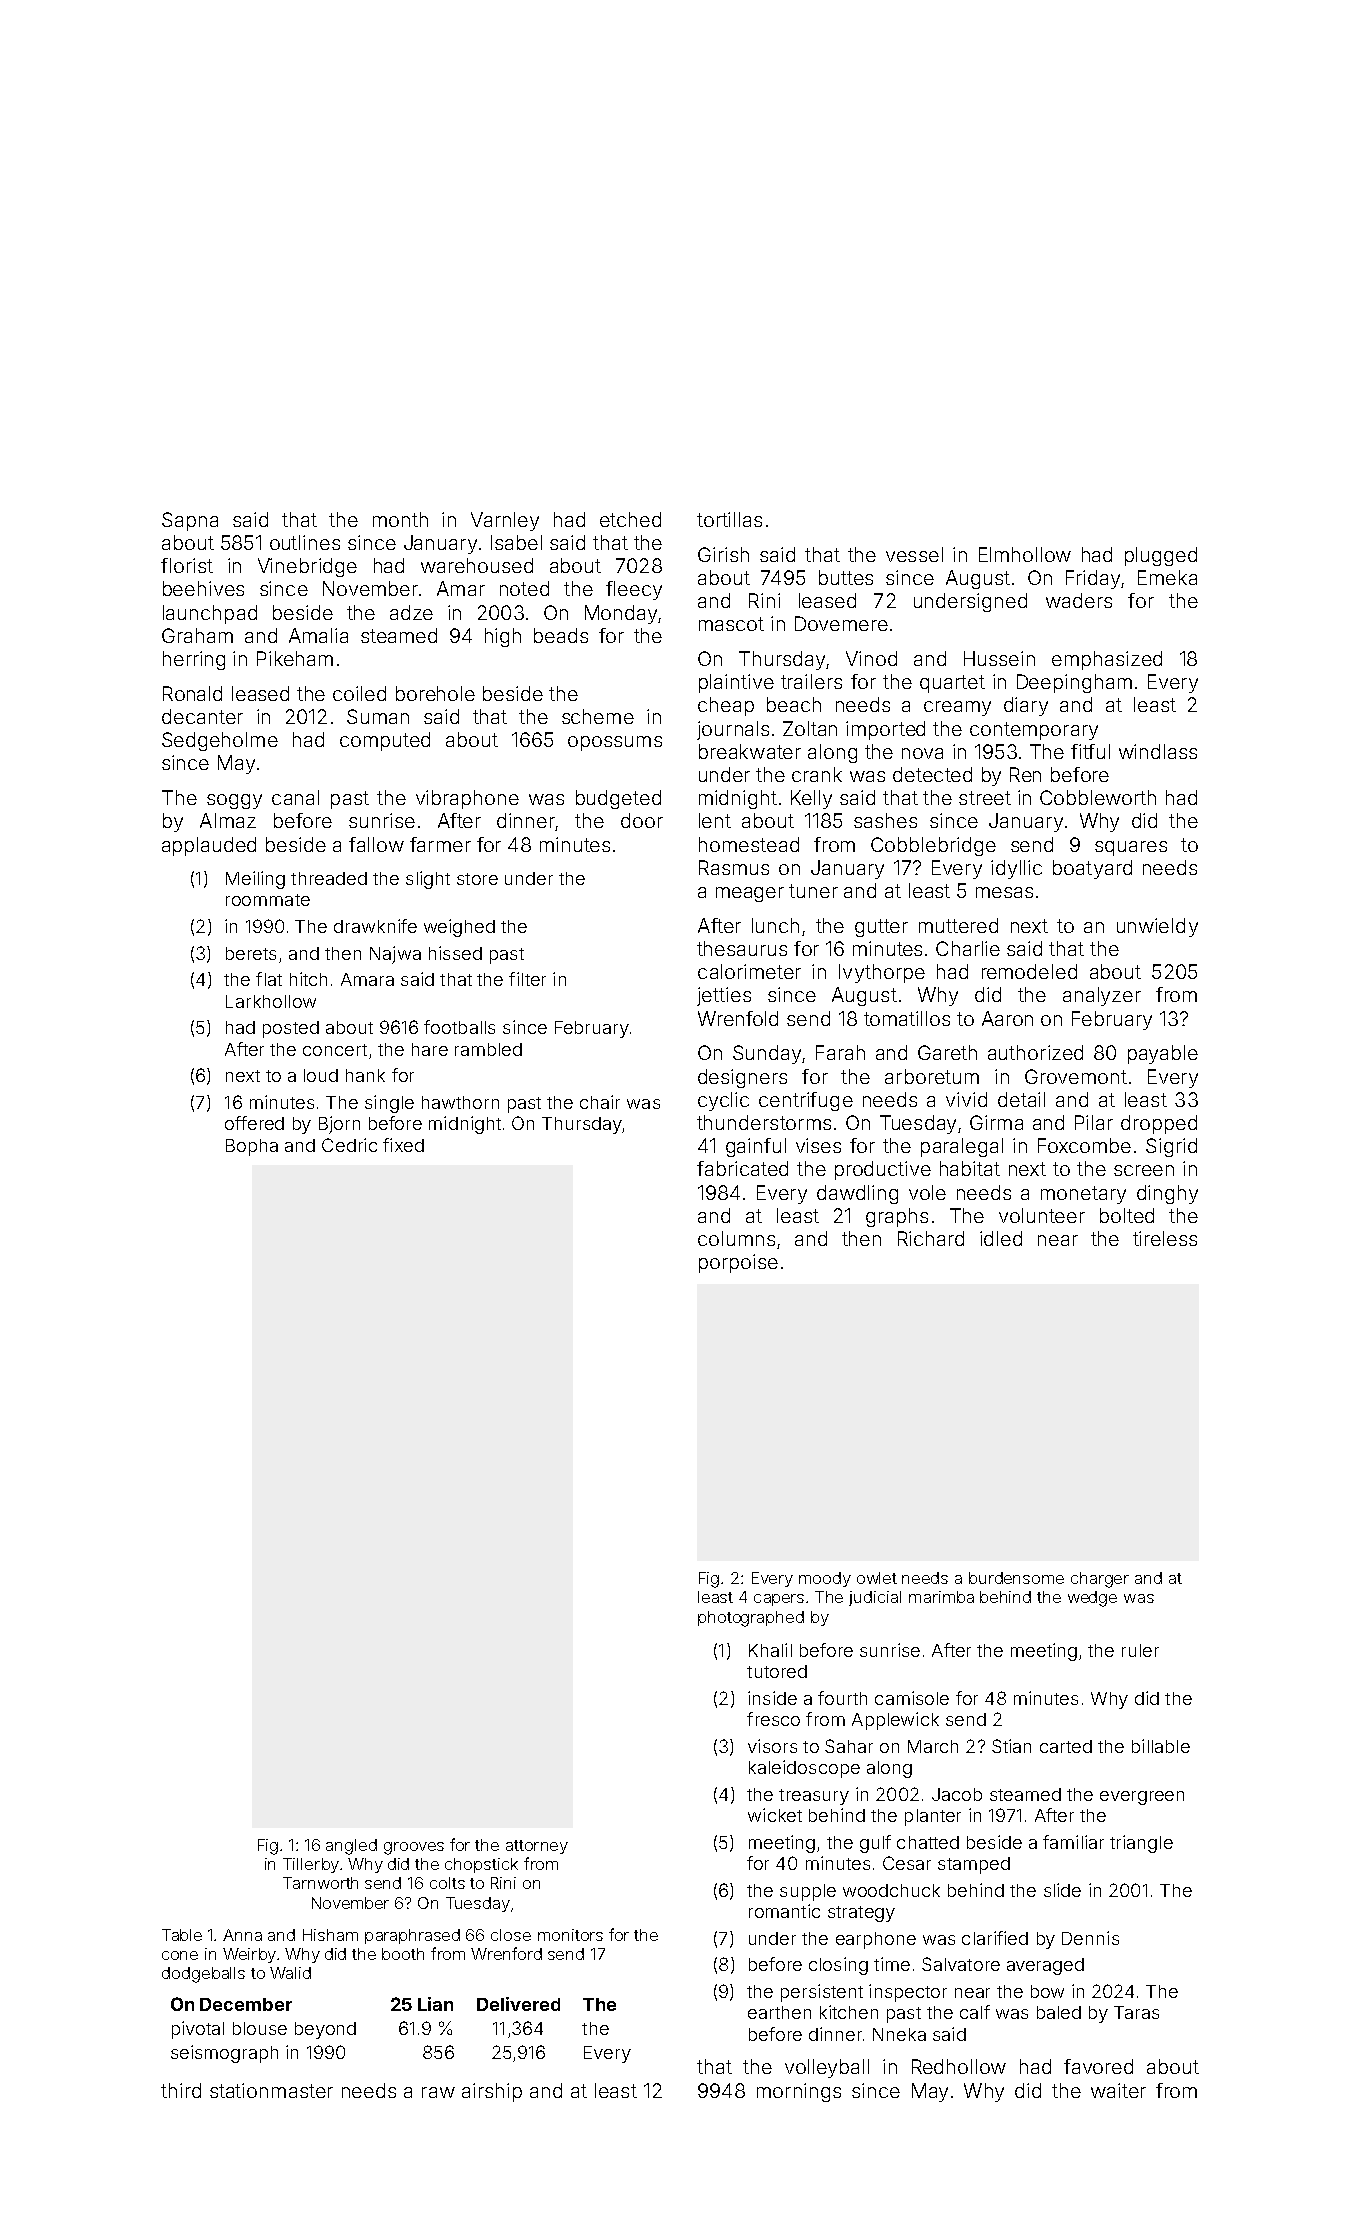 The height and width of the screenshot is (2240, 1360). Describe the element at coordinates (1161, 556) in the screenshot. I see `plugged` at that location.
